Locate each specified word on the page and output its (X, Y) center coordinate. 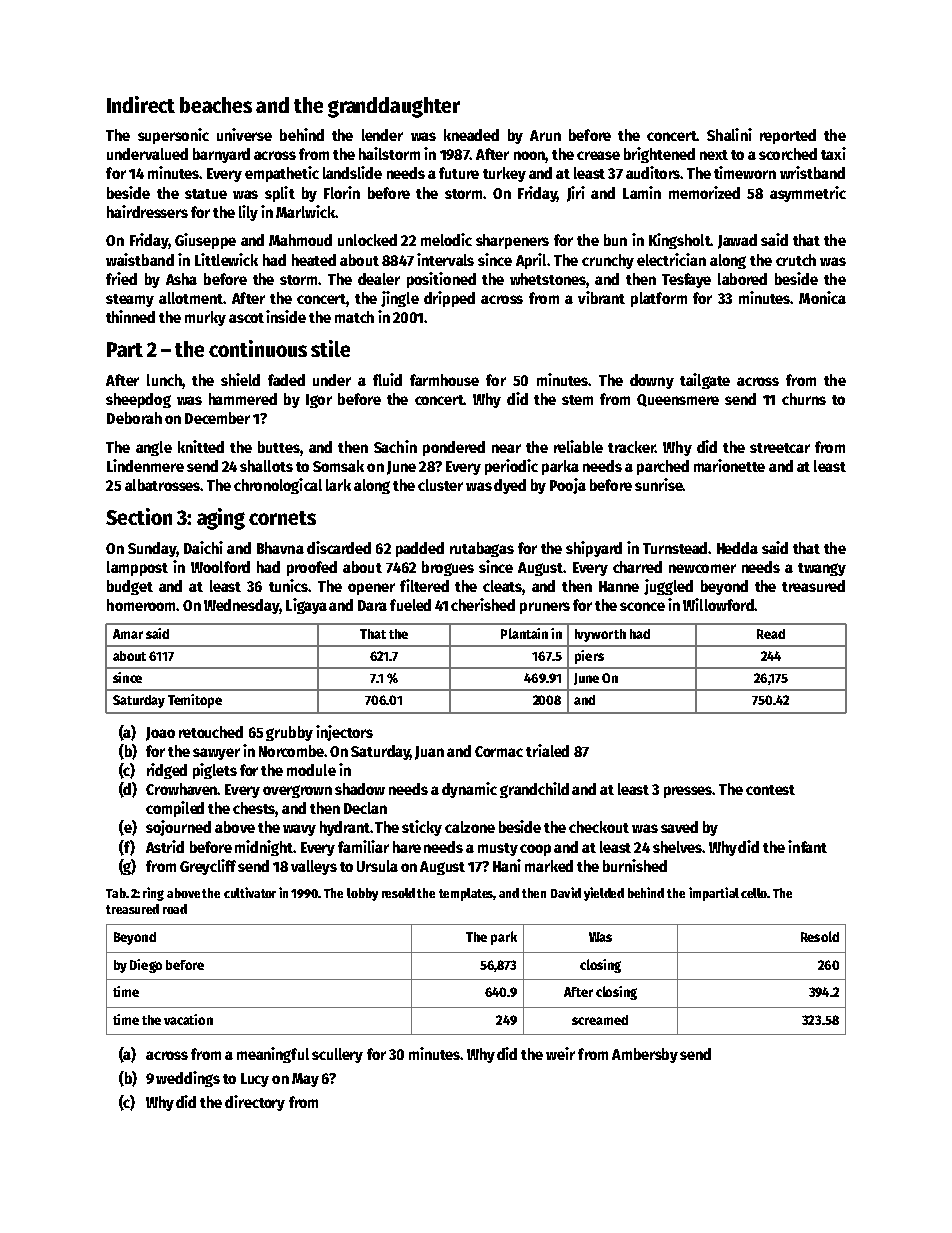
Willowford (718, 604)
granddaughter (394, 107)
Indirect (141, 104)
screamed (600, 1020)
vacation (188, 1019)
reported (788, 136)
